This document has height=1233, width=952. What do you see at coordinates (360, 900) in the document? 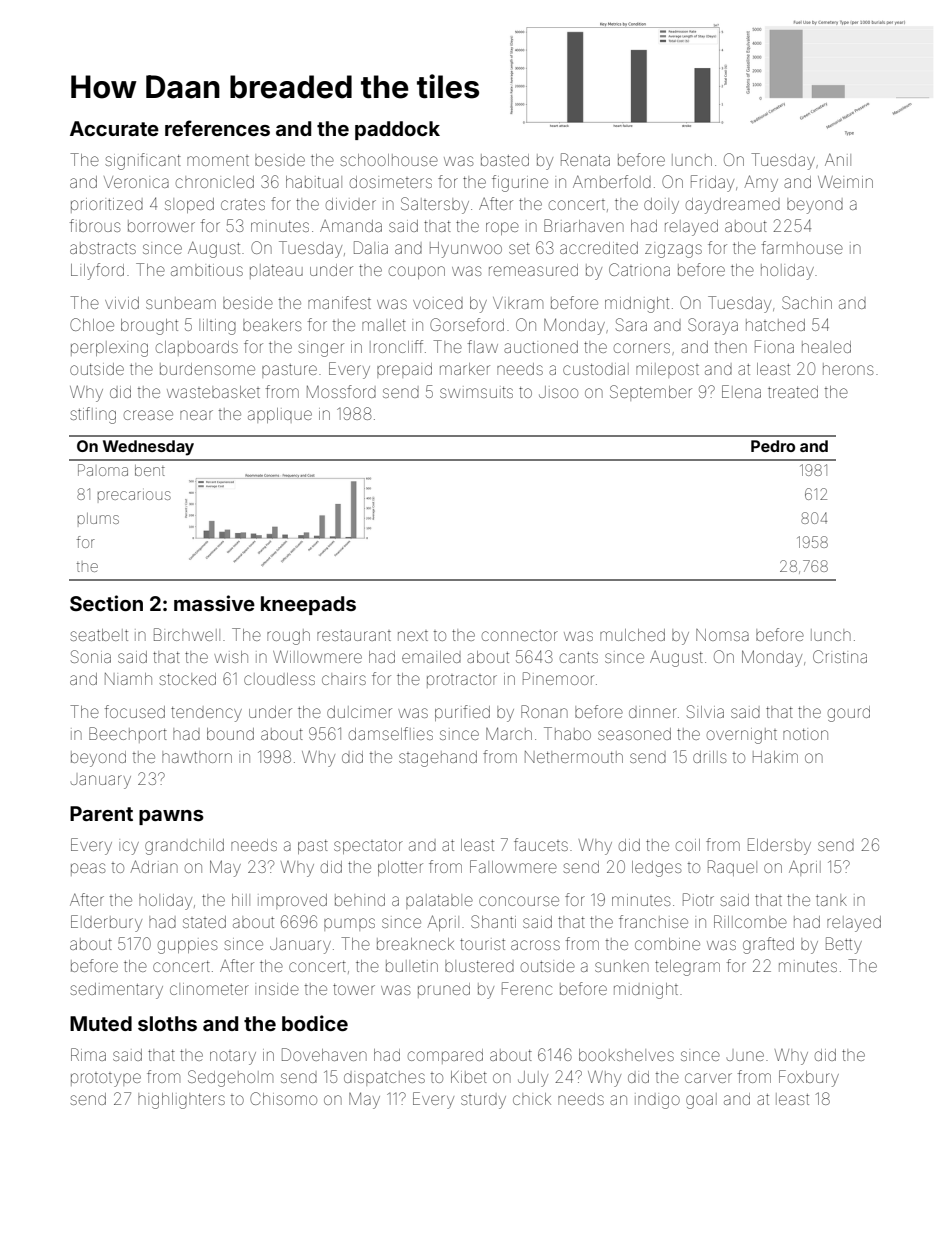
I see `behind` at bounding box center [360, 900].
